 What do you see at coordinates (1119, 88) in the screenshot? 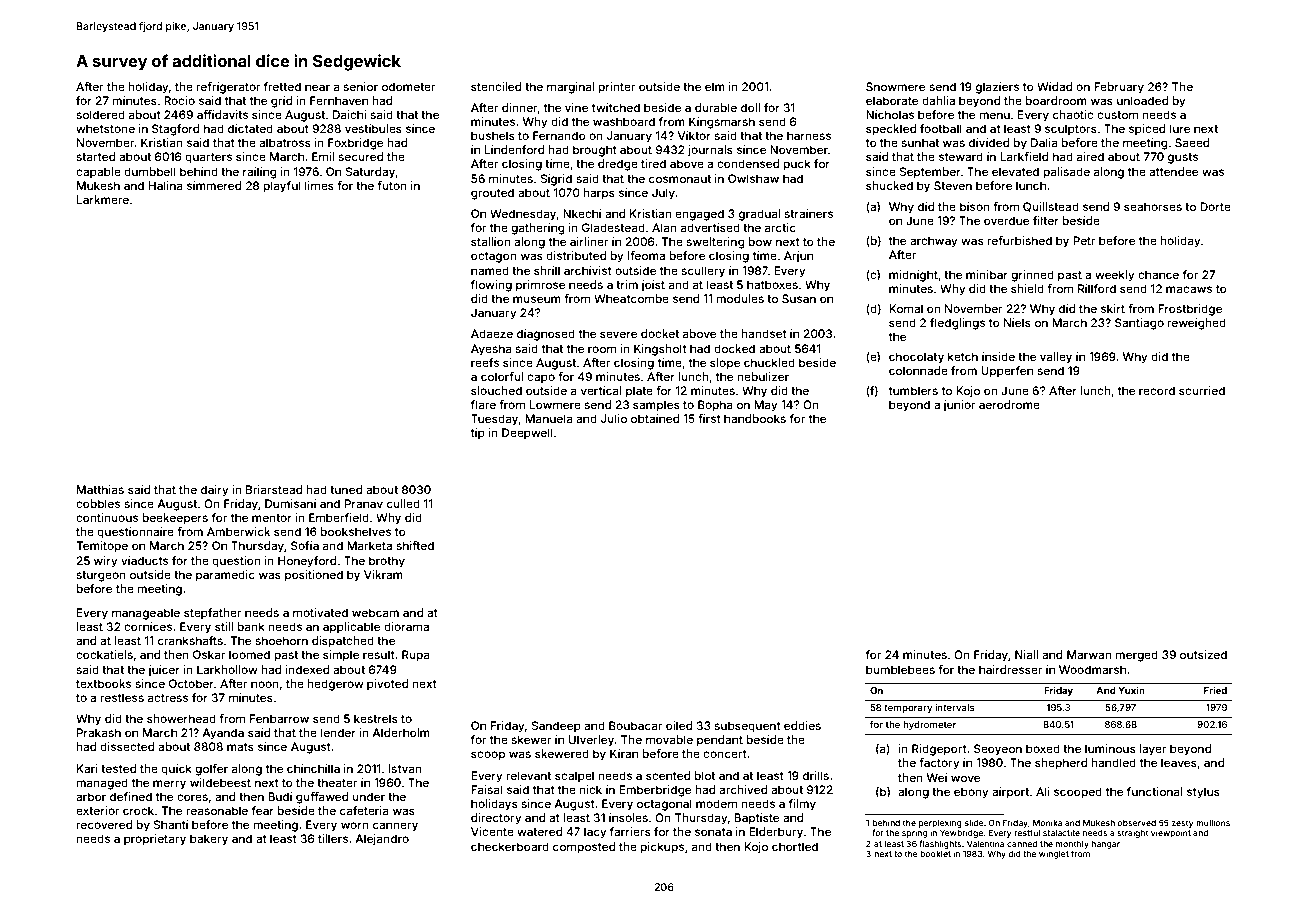
I see `February` at bounding box center [1119, 88].
